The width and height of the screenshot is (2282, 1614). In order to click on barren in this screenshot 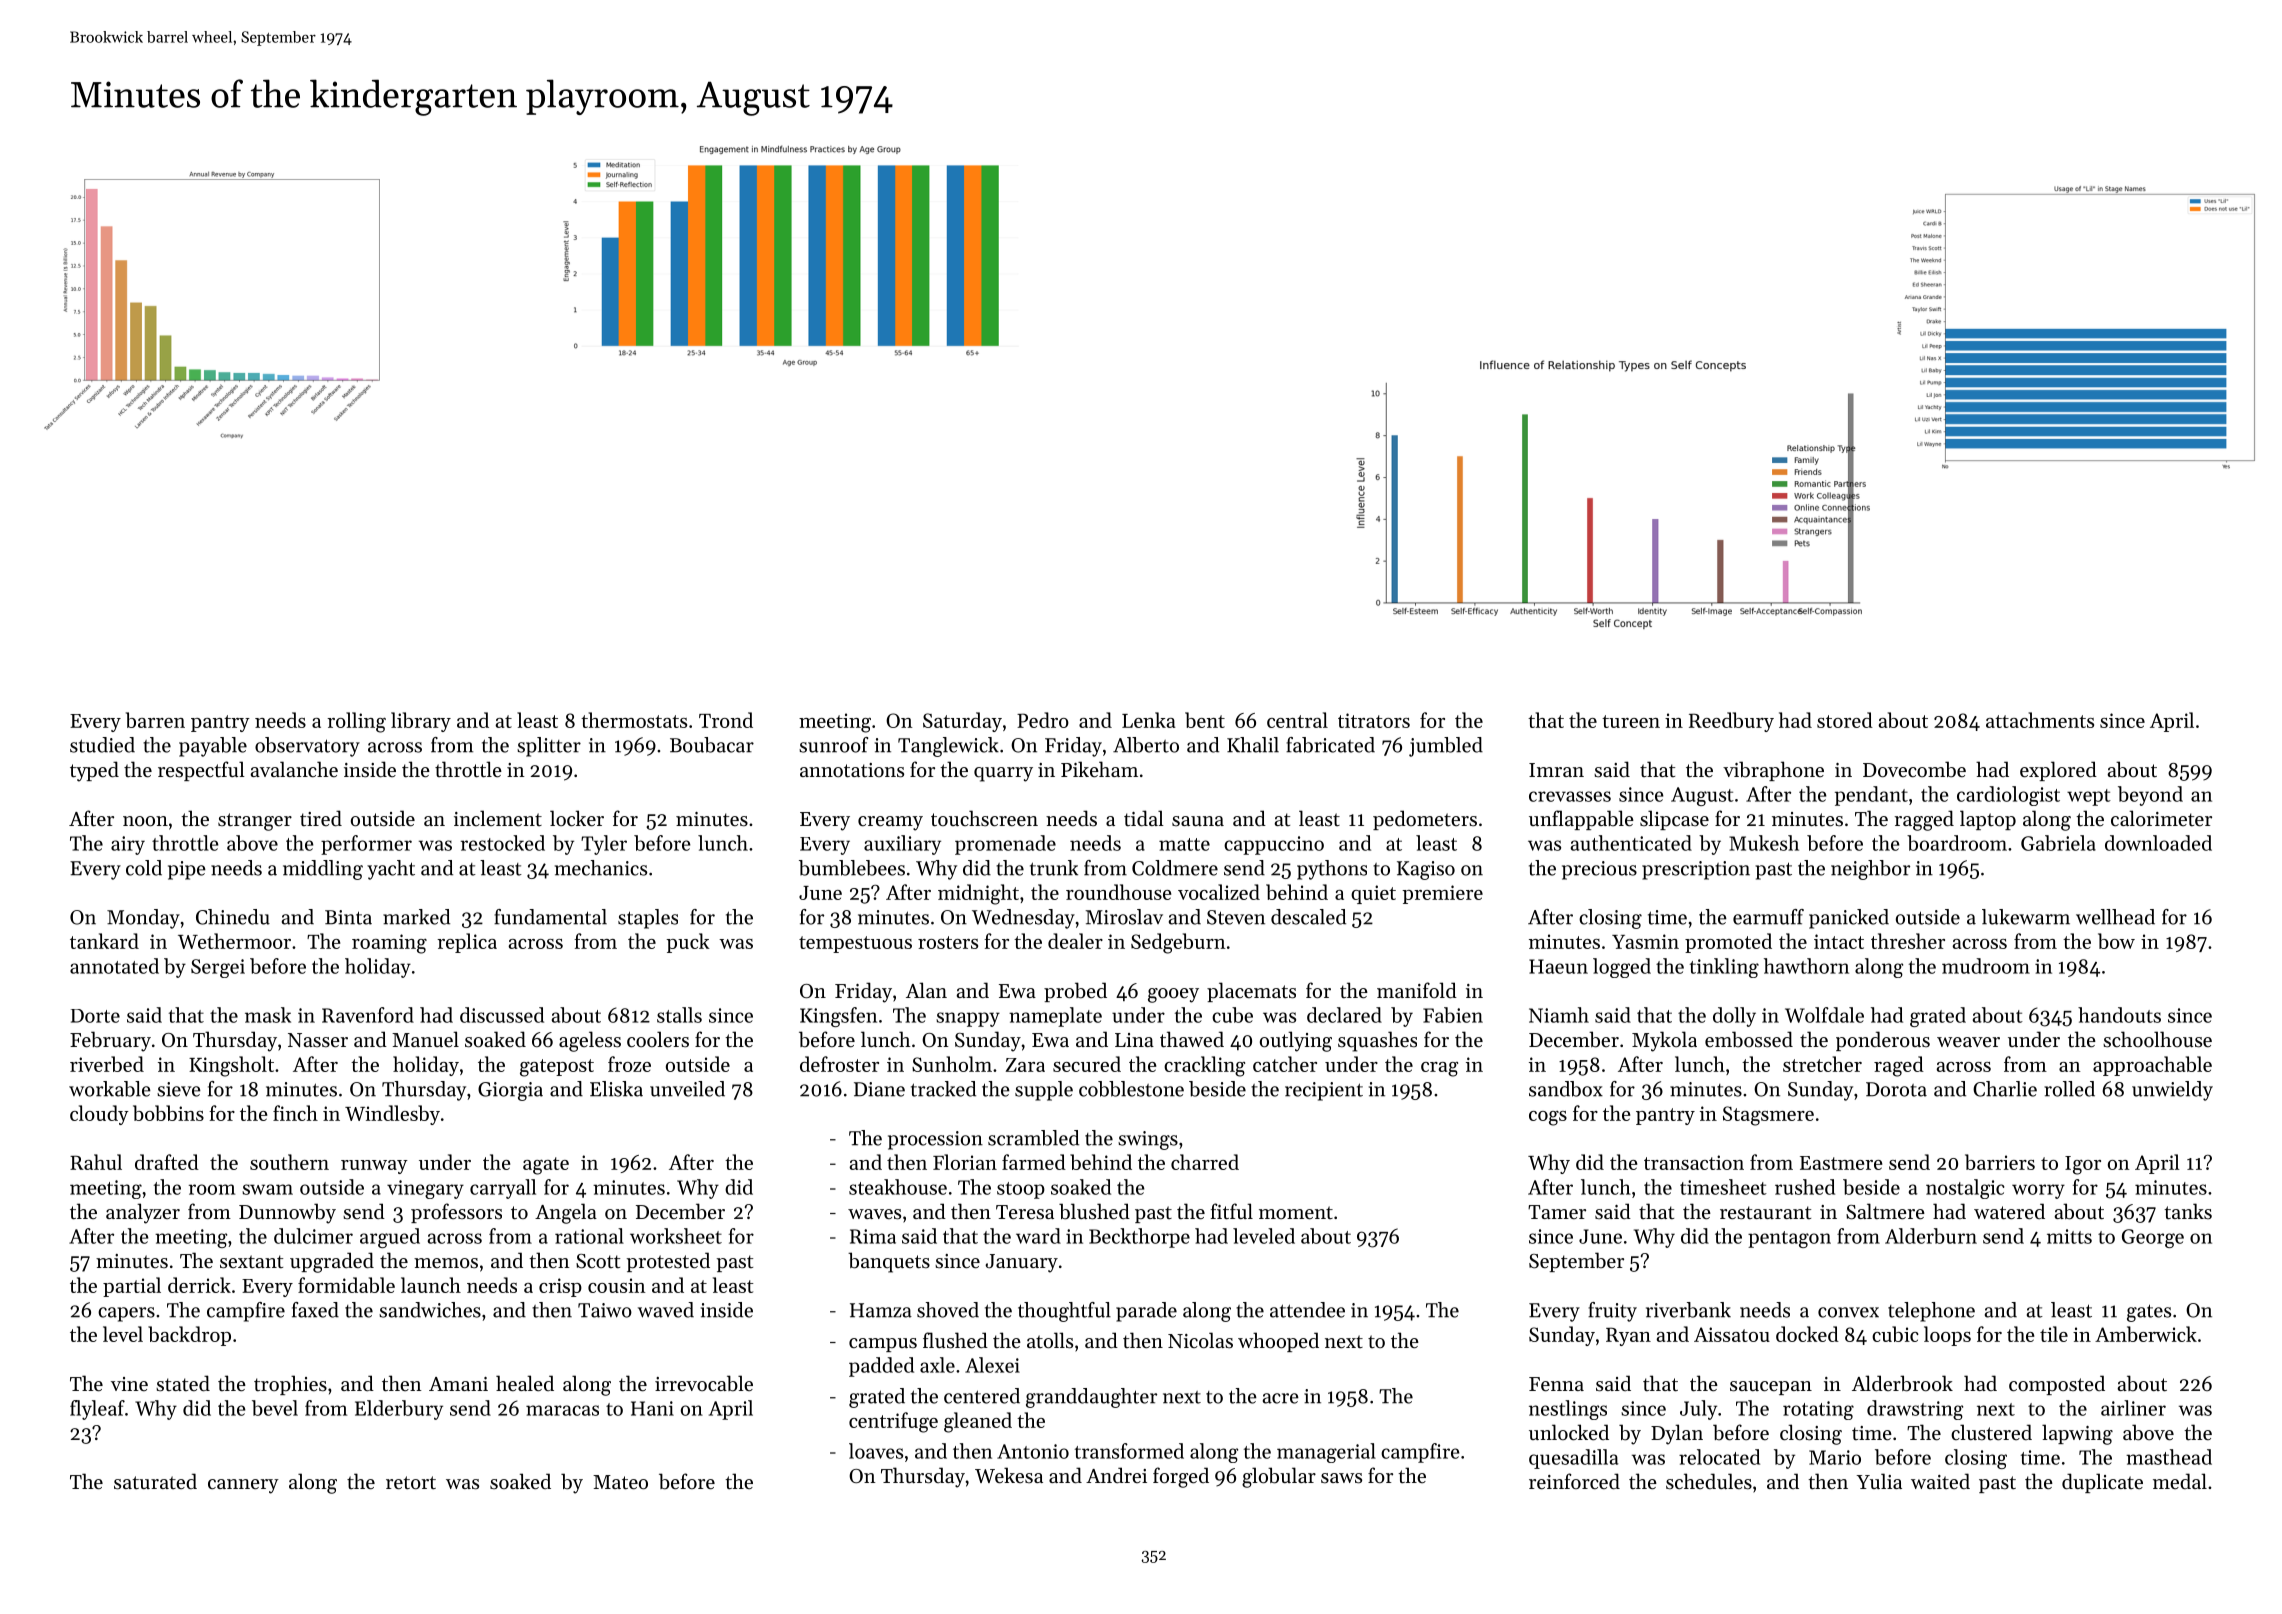, I will do `click(155, 720)`.
